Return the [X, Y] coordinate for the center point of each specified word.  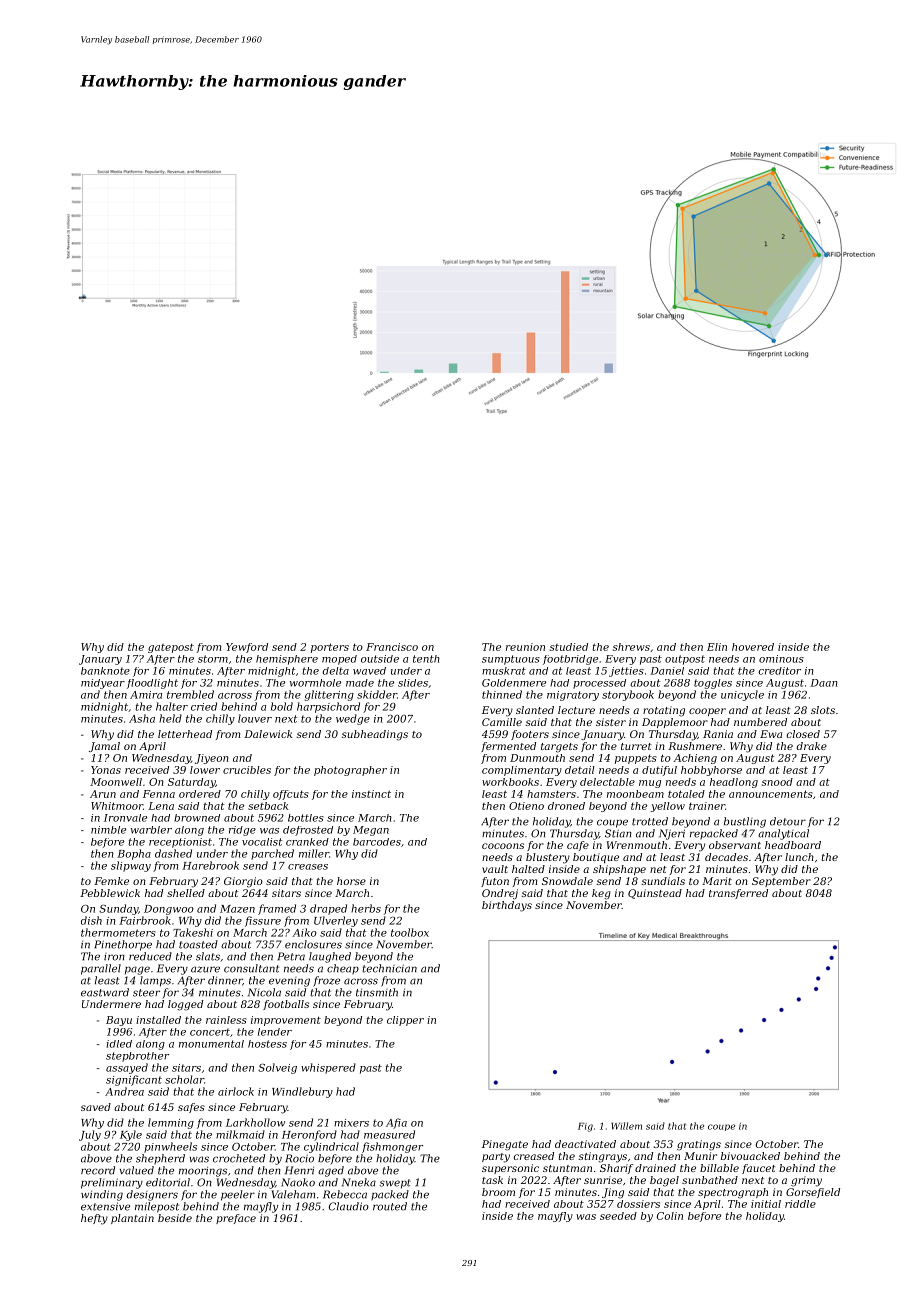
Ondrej [500, 894]
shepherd [160, 1159]
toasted [198, 944]
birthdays [507, 906]
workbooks [510, 782]
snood [777, 782]
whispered [328, 1068]
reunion [525, 647]
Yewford [247, 648]
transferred [738, 894]
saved [96, 1107]
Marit [717, 881]
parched [272, 854]
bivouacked [750, 1156]
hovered [753, 647]
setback [268, 806]
